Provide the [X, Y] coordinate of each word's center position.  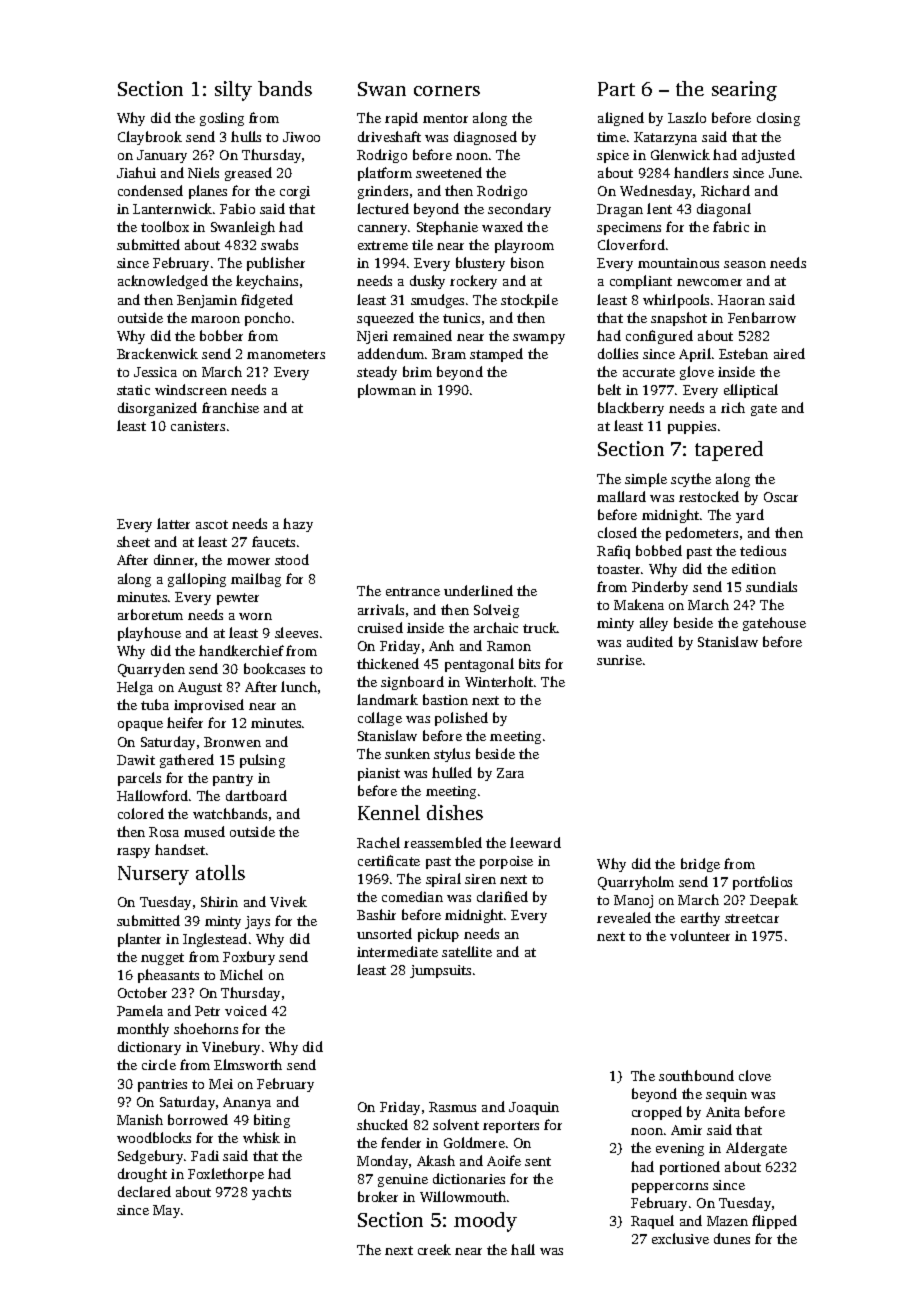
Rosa [164, 832]
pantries [162, 1085]
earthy [700, 919]
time [611, 137]
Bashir [376, 914]
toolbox [165, 226]
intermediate [397, 951]
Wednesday [656, 192]
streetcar [752, 918]
